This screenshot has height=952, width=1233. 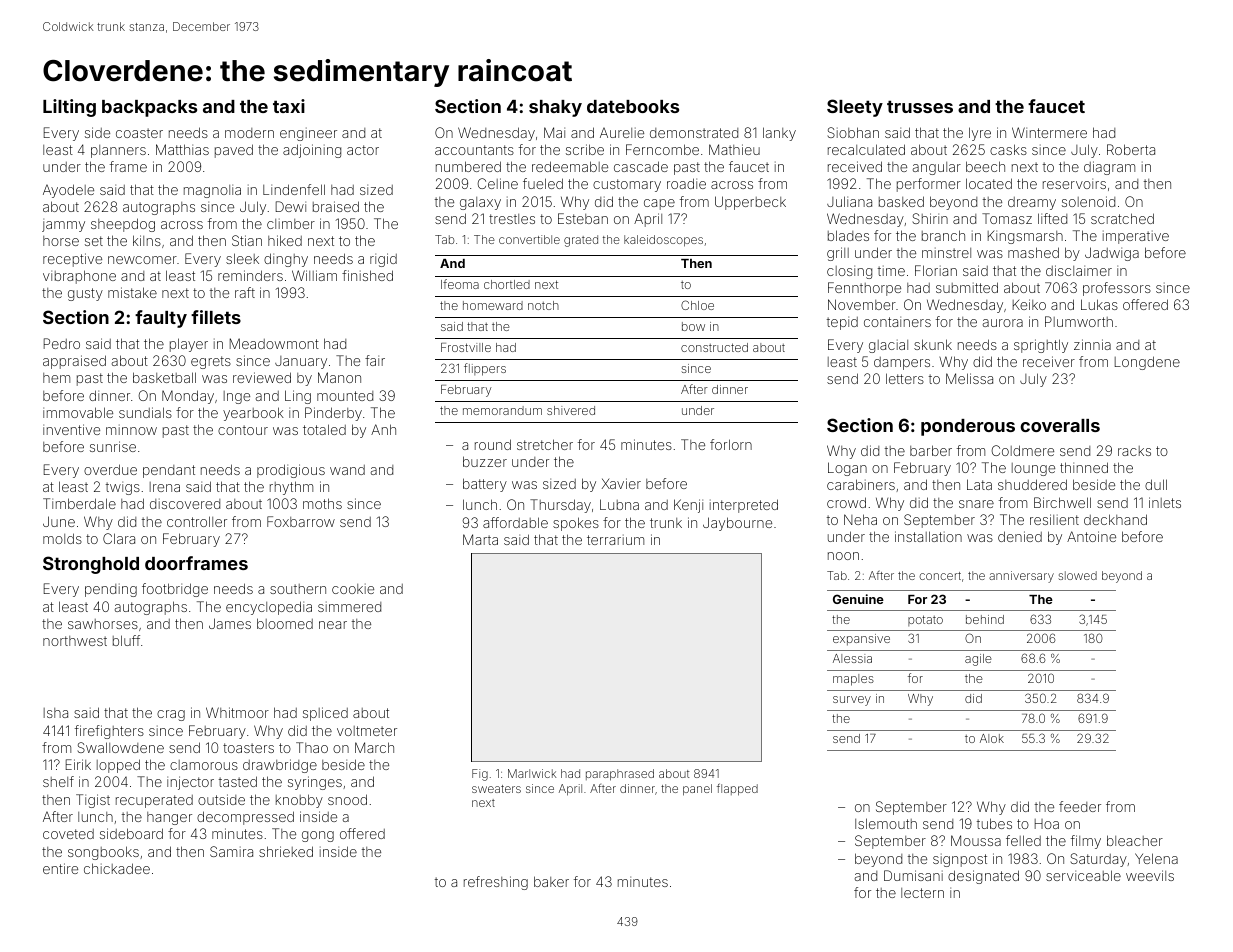 What do you see at coordinates (585, 149) in the screenshot?
I see `scribe` at bounding box center [585, 149].
